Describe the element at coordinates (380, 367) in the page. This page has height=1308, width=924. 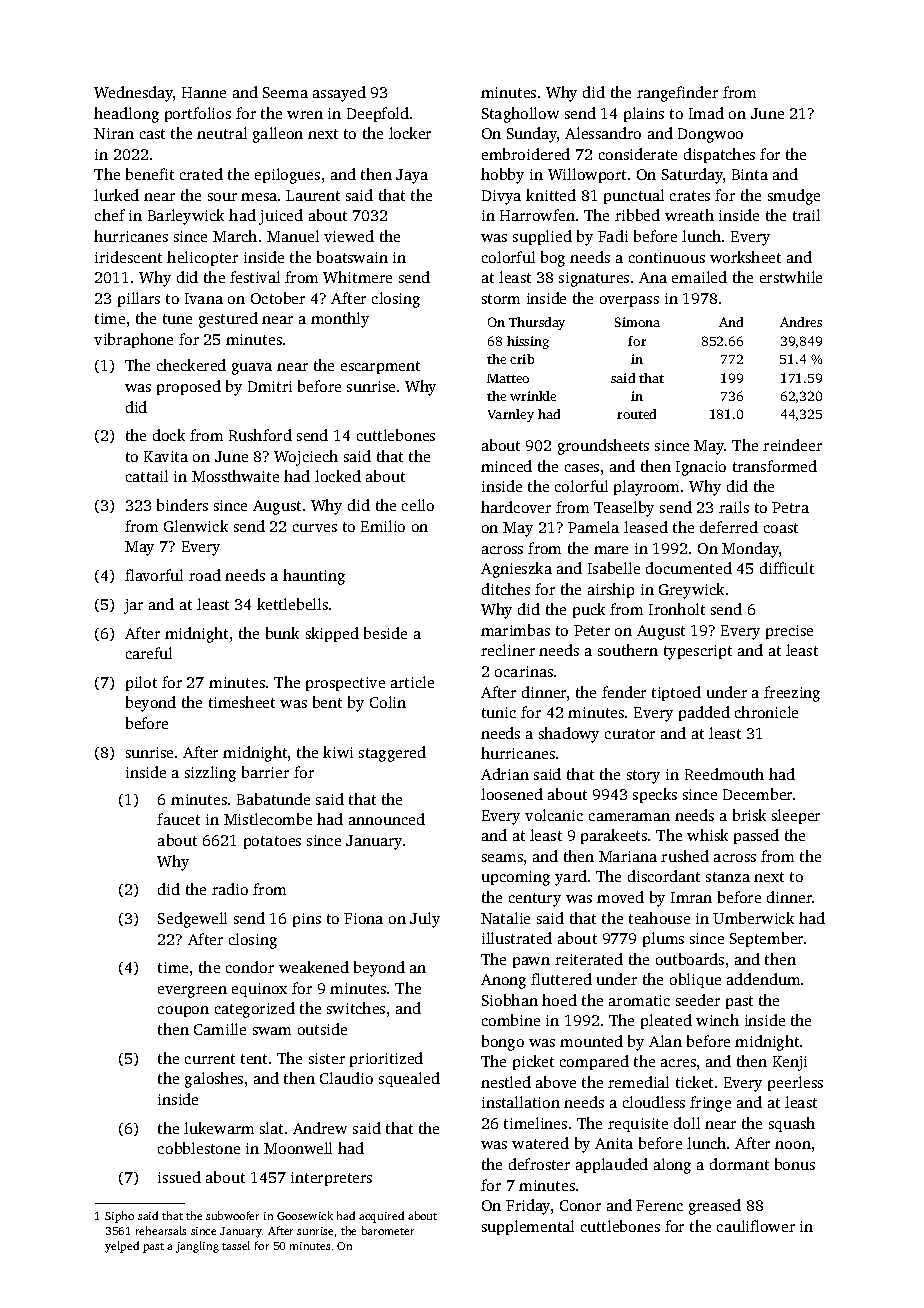
I see `escarpment` at that location.
